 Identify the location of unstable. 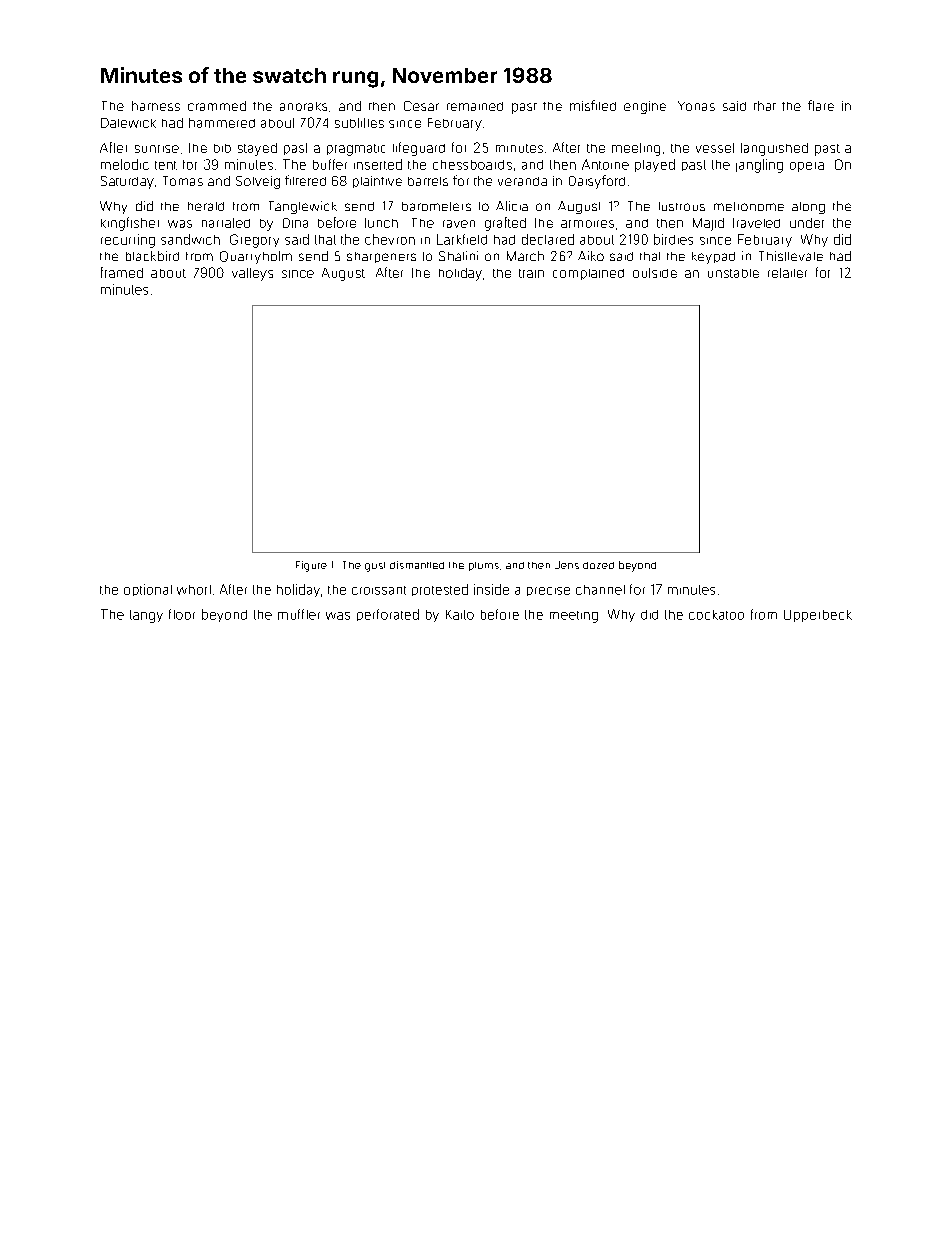
(733, 273).
